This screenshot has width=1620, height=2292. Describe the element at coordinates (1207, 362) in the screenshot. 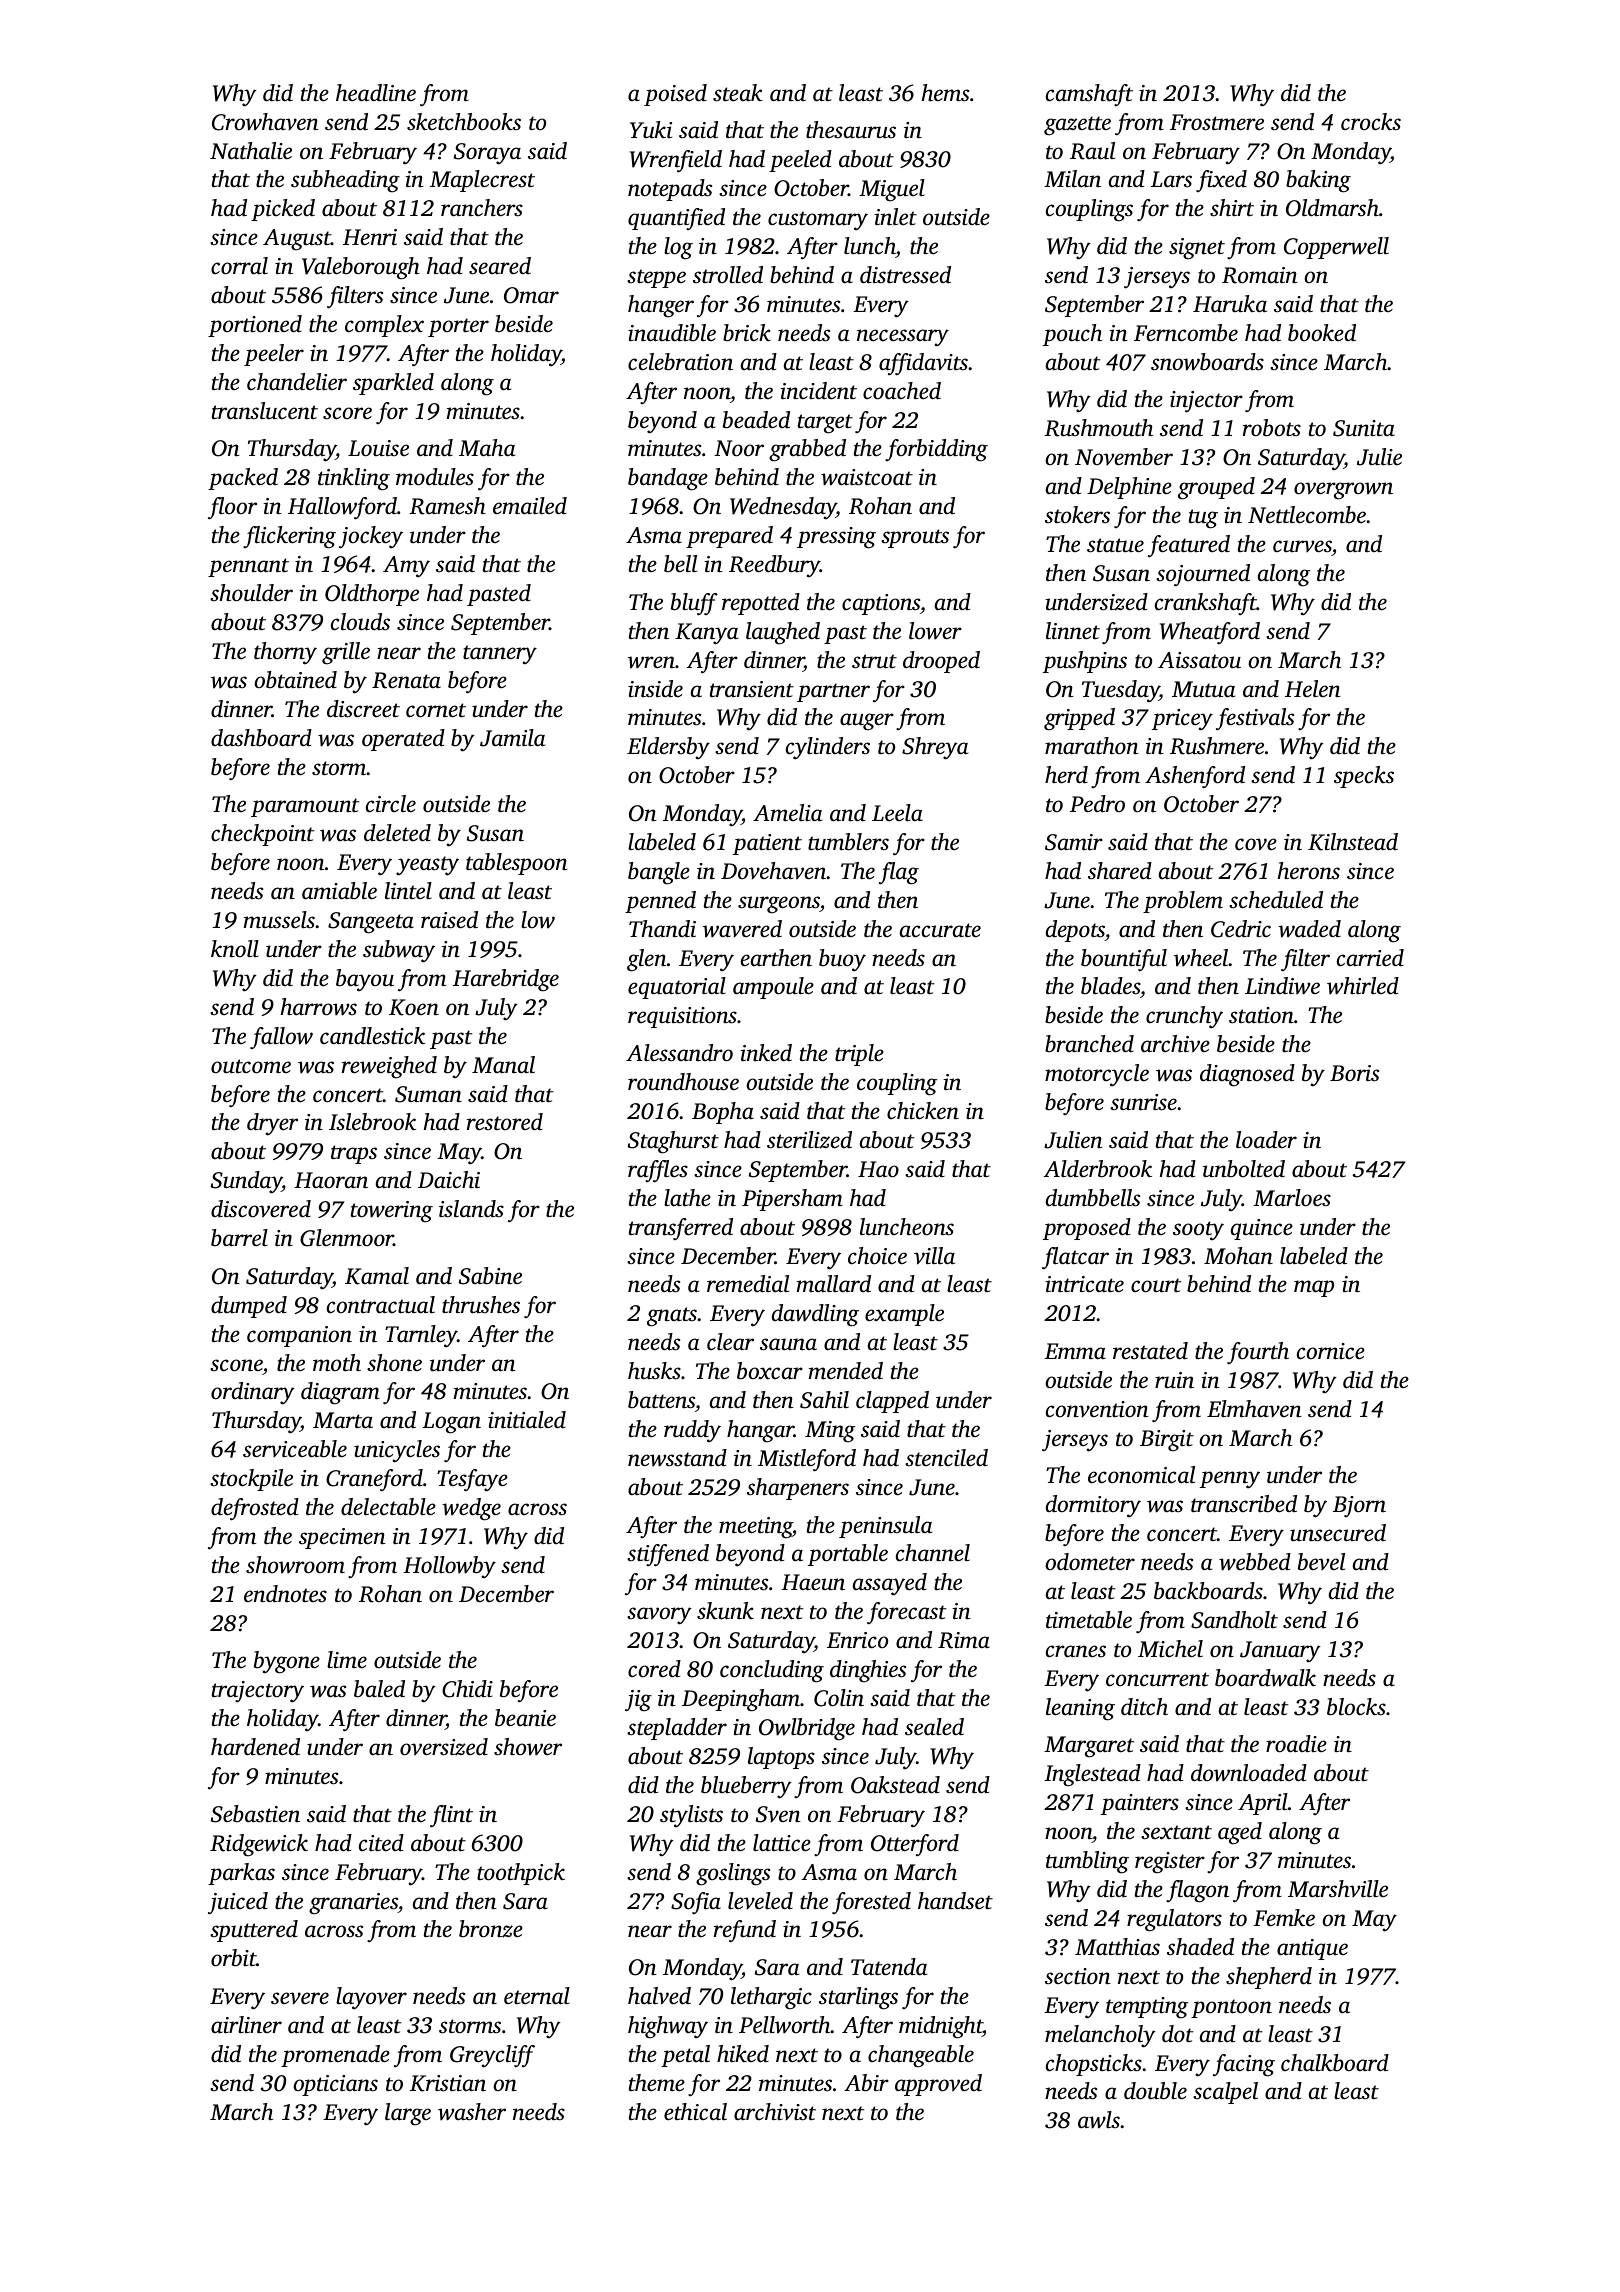

I see `snowboards` at that location.
